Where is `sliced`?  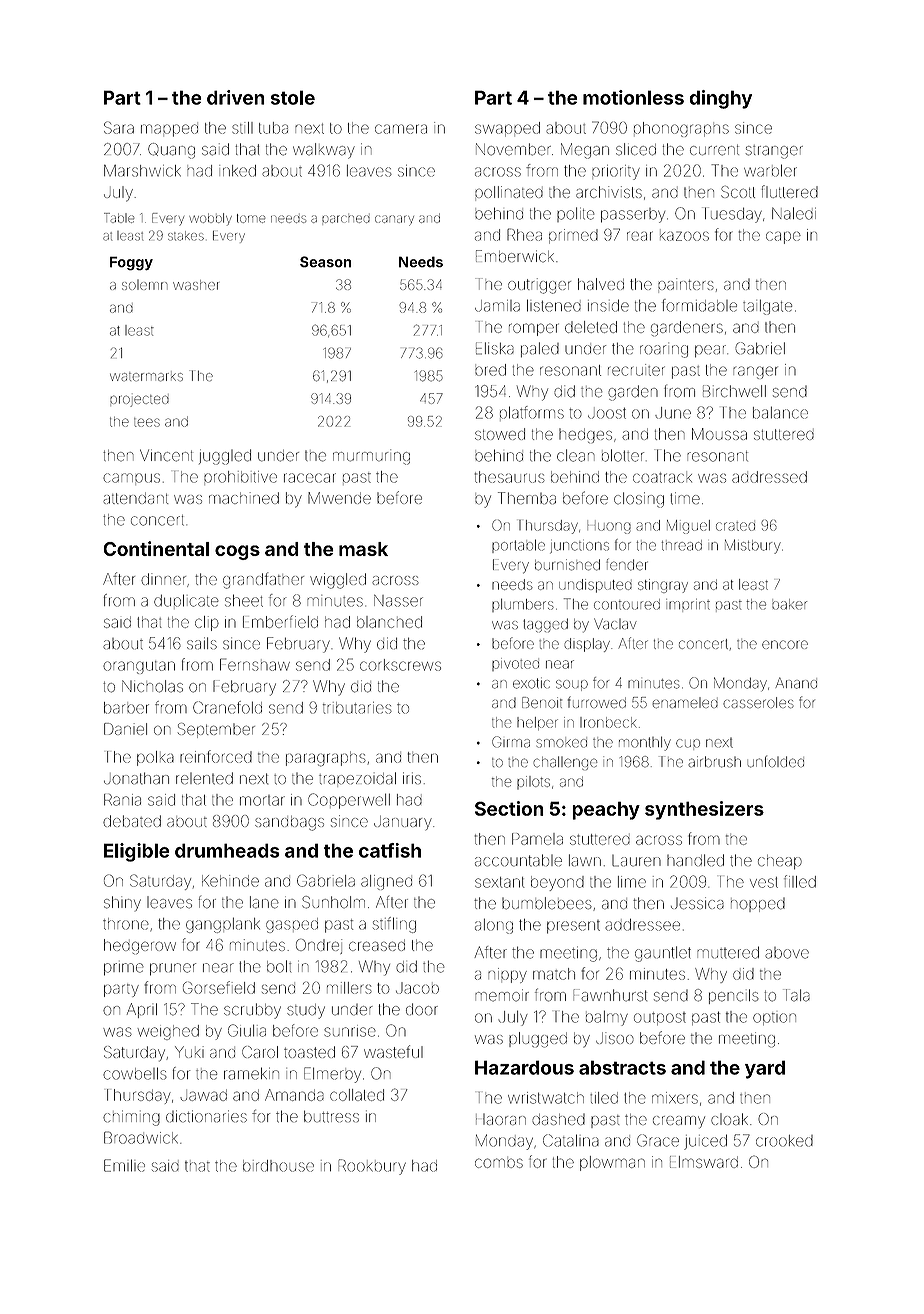
sliced is located at coordinates (636, 149).
